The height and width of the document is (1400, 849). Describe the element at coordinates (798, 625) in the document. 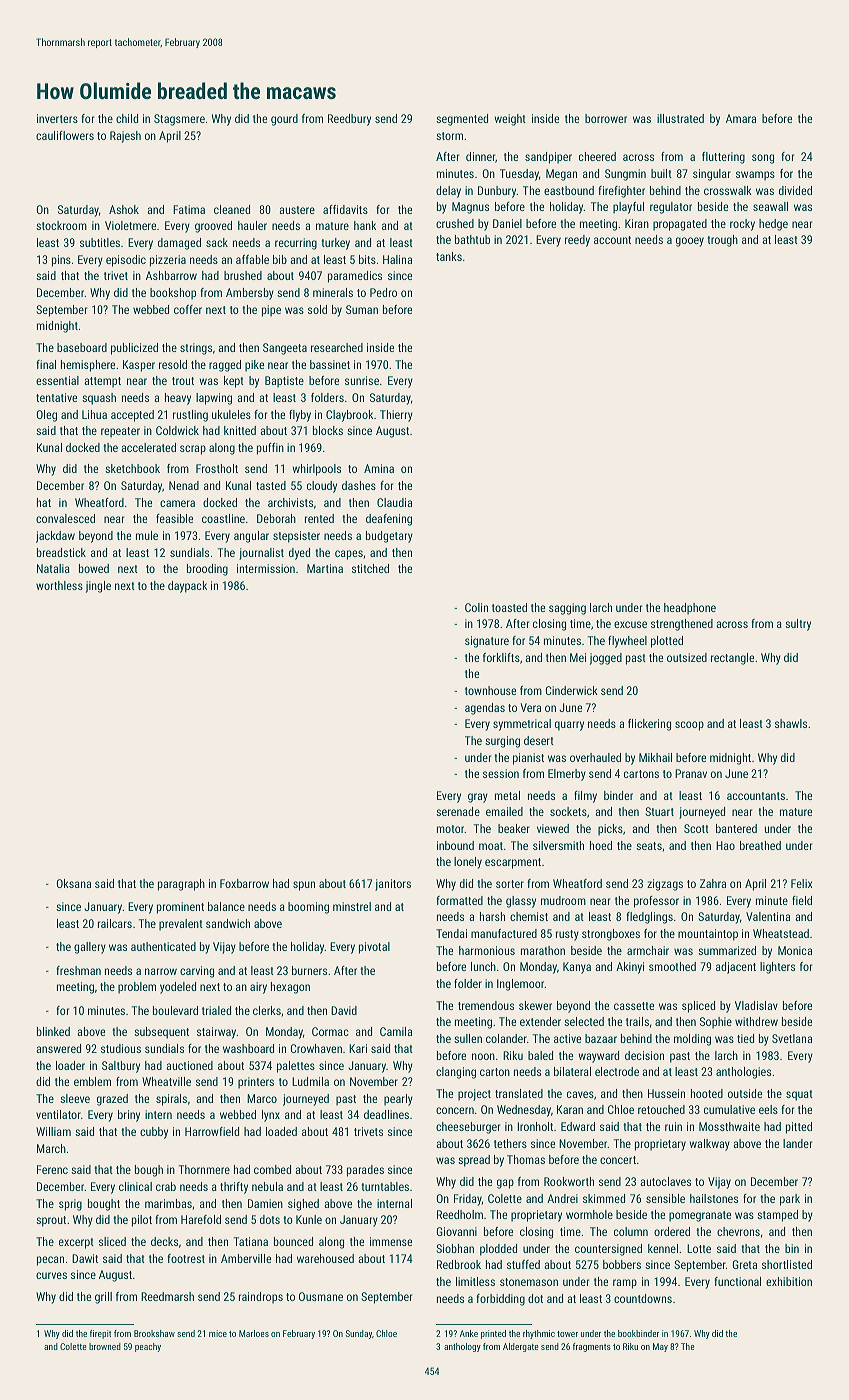

I see `sultry` at that location.
